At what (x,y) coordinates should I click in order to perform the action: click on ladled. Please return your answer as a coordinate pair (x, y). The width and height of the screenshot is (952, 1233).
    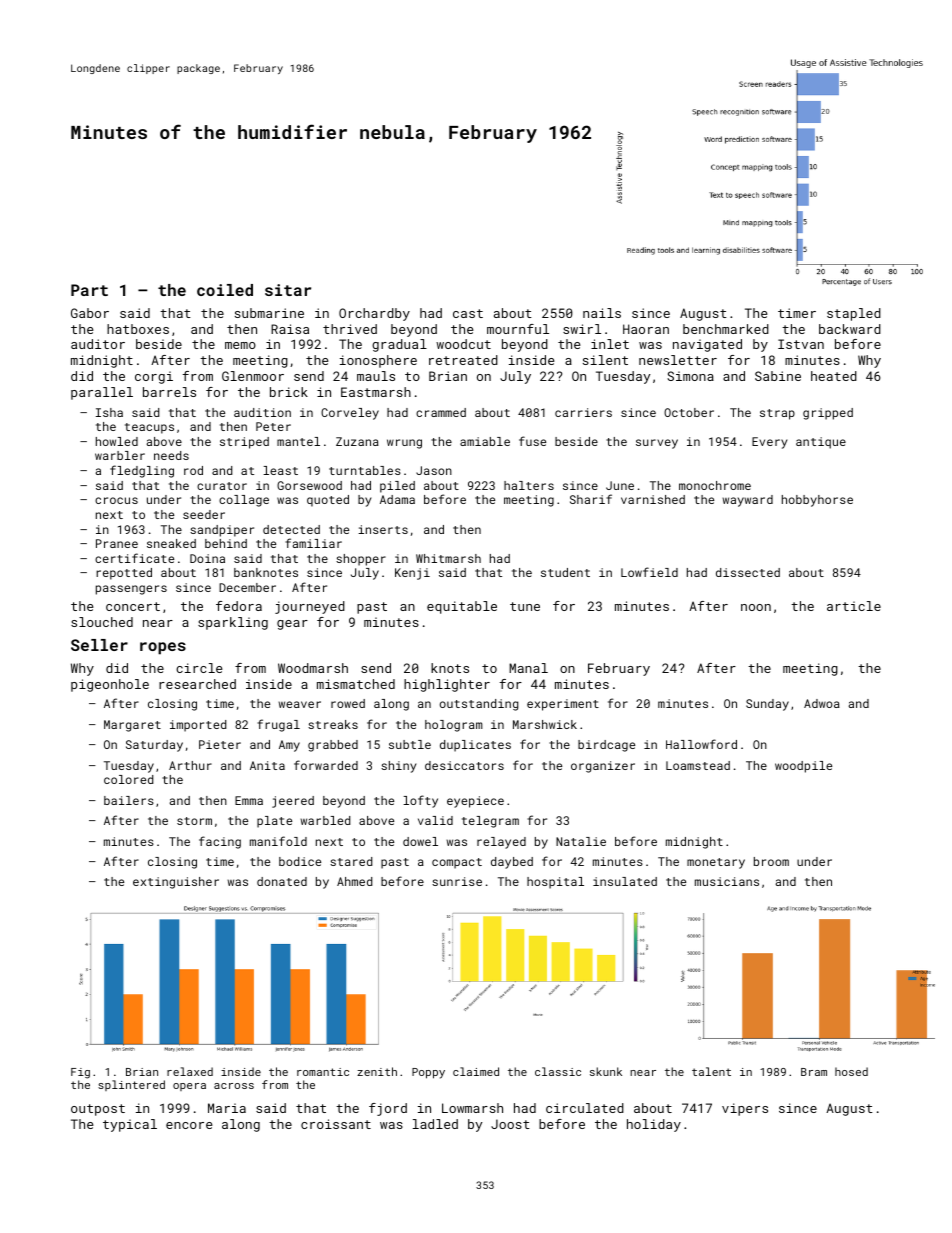
    Looking at the image, I should click on (435, 1124).
